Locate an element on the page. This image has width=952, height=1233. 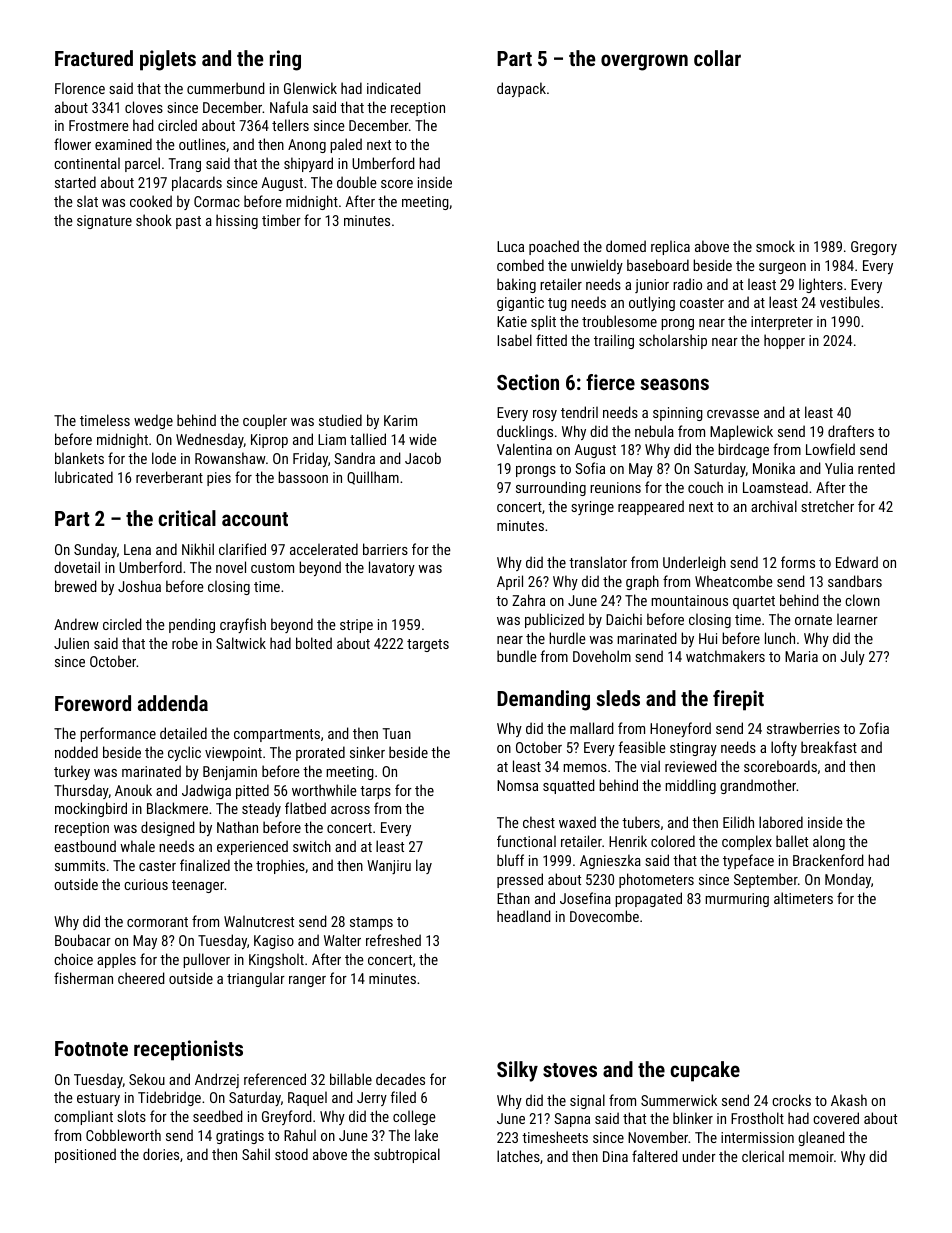
scholarship is located at coordinates (673, 341).
